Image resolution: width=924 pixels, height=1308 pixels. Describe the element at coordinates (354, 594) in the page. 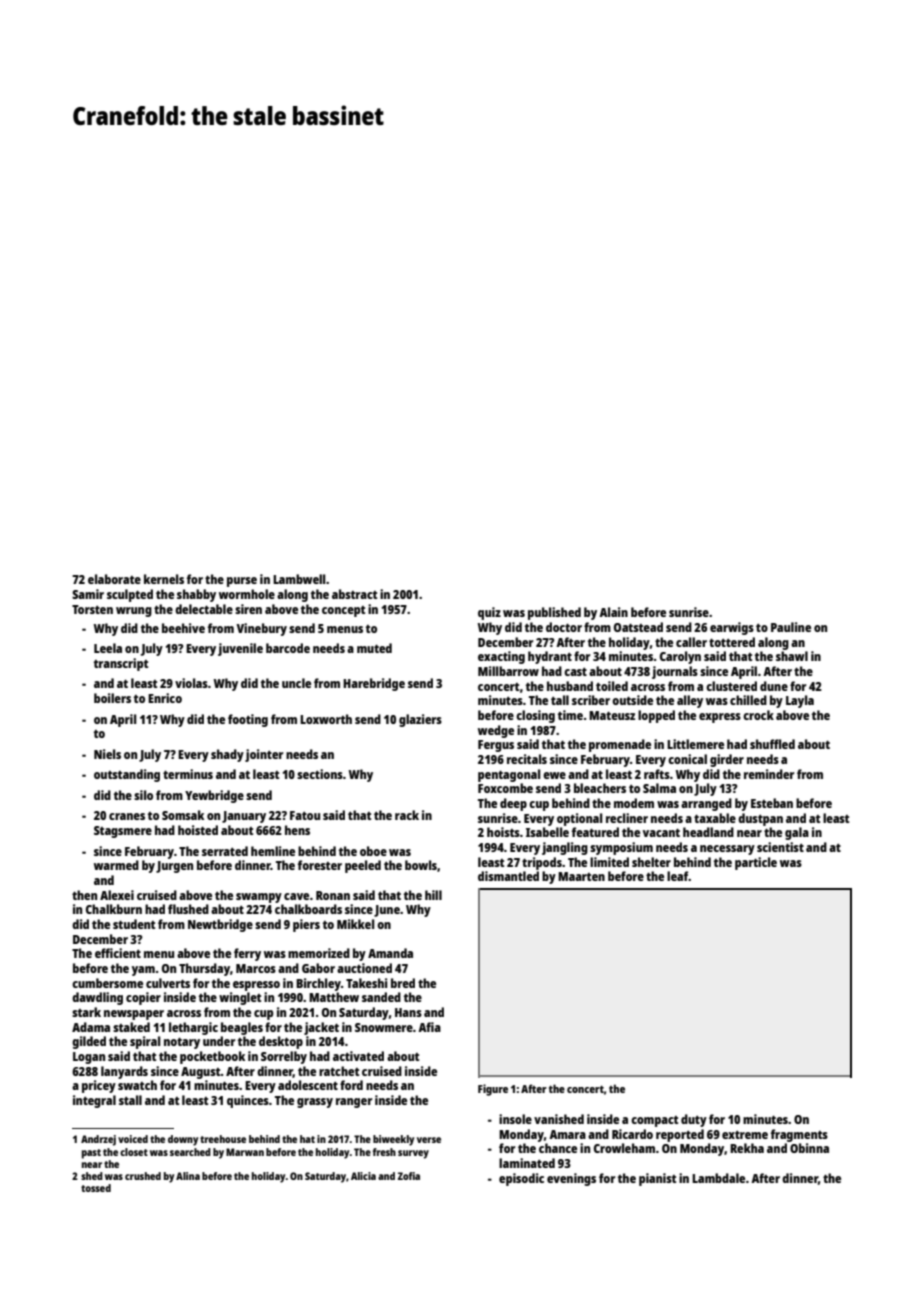

I see `abstract` at that location.
